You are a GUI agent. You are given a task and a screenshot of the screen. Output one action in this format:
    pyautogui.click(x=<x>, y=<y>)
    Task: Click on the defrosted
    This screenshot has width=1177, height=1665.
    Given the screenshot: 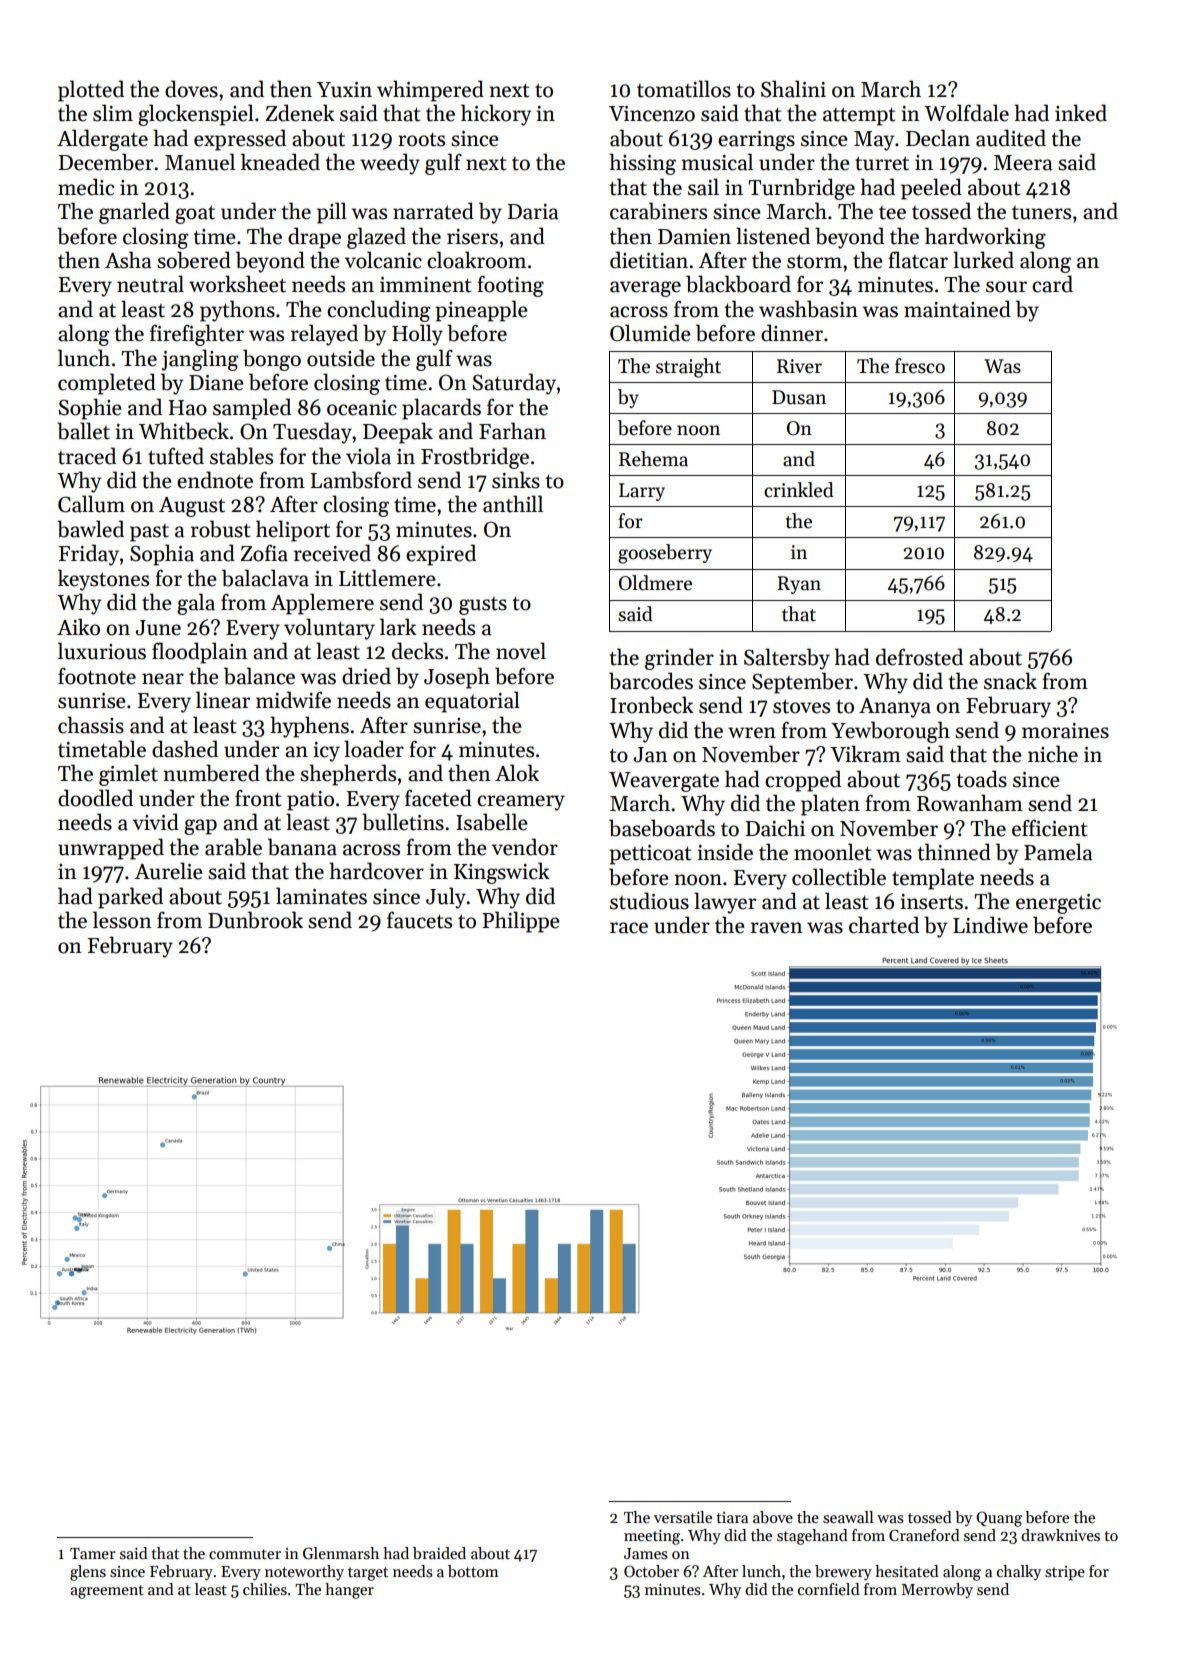 What is the action you would take?
    pyautogui.click(x=919, y=657)
